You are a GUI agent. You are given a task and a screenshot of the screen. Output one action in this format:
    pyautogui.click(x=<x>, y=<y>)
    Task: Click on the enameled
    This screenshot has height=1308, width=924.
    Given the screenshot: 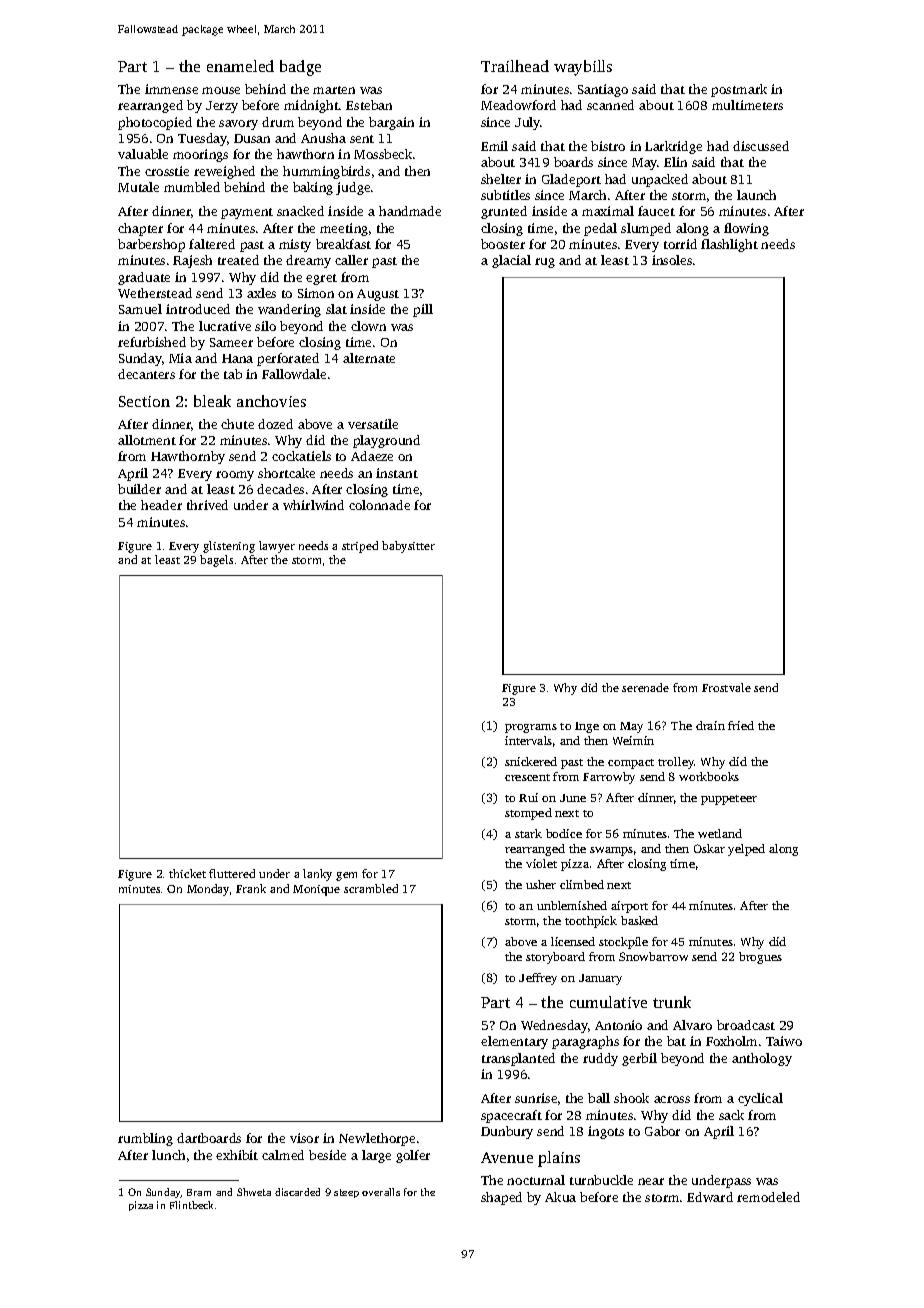 What is the action you would take?
    pyautogui.click(x=240, y=66)
